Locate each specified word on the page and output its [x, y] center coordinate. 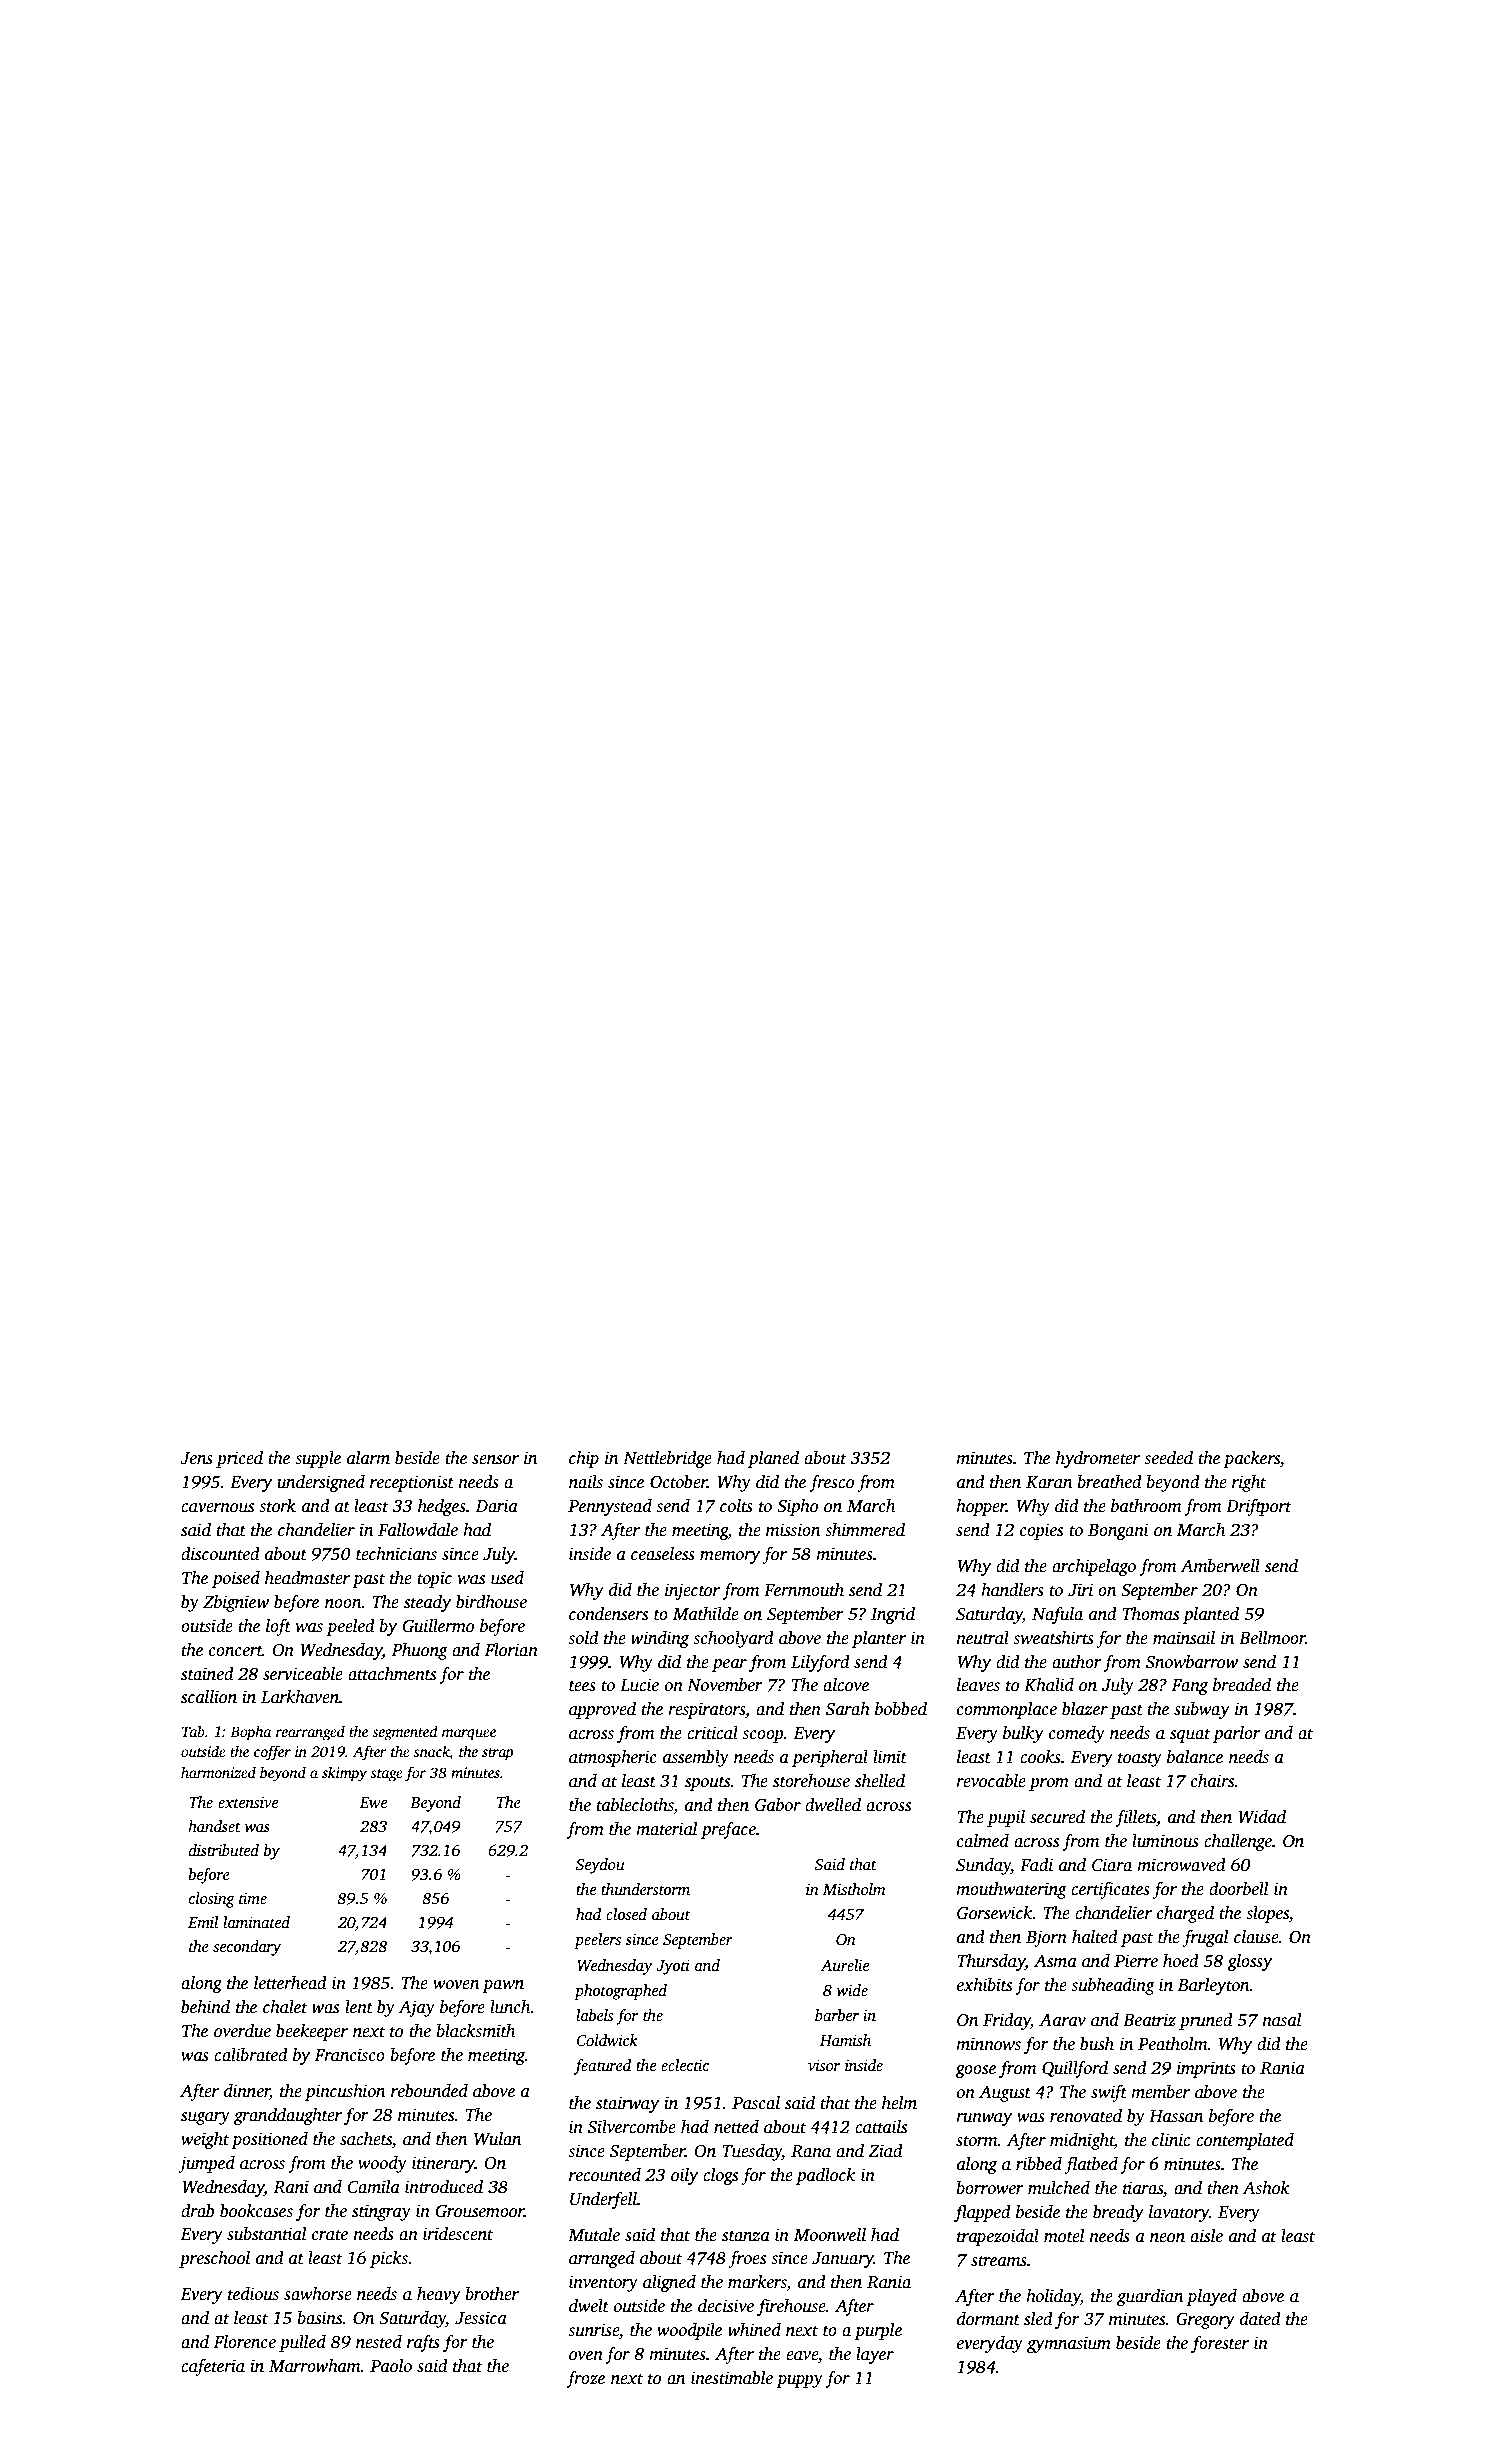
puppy [799, 2381]
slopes [1267, 1914]
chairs [1213, 1781]
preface [728, 1830]
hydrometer [1098, 1459]
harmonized [218, 1772]
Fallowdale [418, 1530]
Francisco [349, 2055]
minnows [988, 2044]
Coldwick [607, 2040]
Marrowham [315, 2366]
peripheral [830, 1758]
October [678, 1482]
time [253, 1898]
